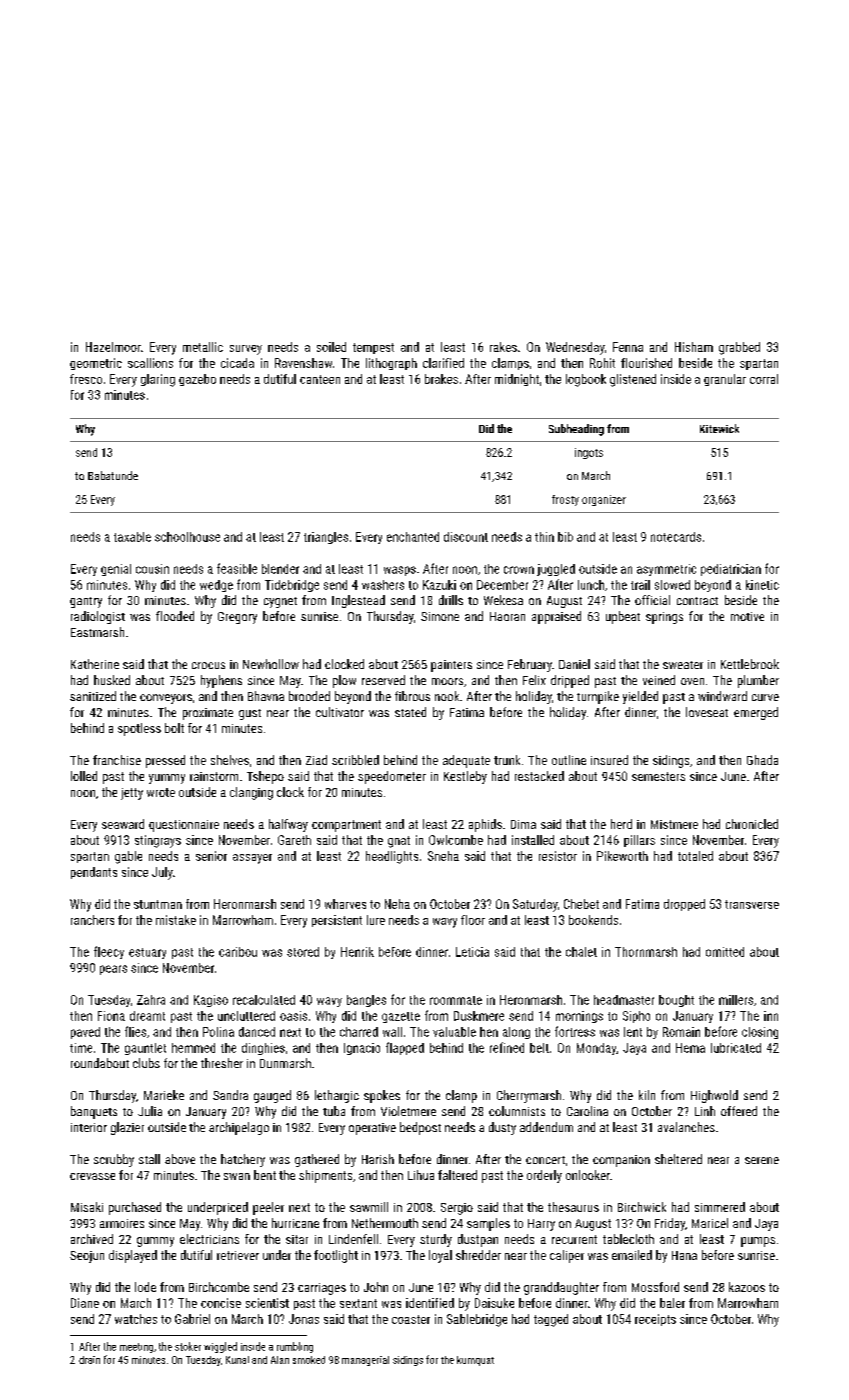 The image size is (849, 1400). I want to click on drain, so click(89, 1360).
